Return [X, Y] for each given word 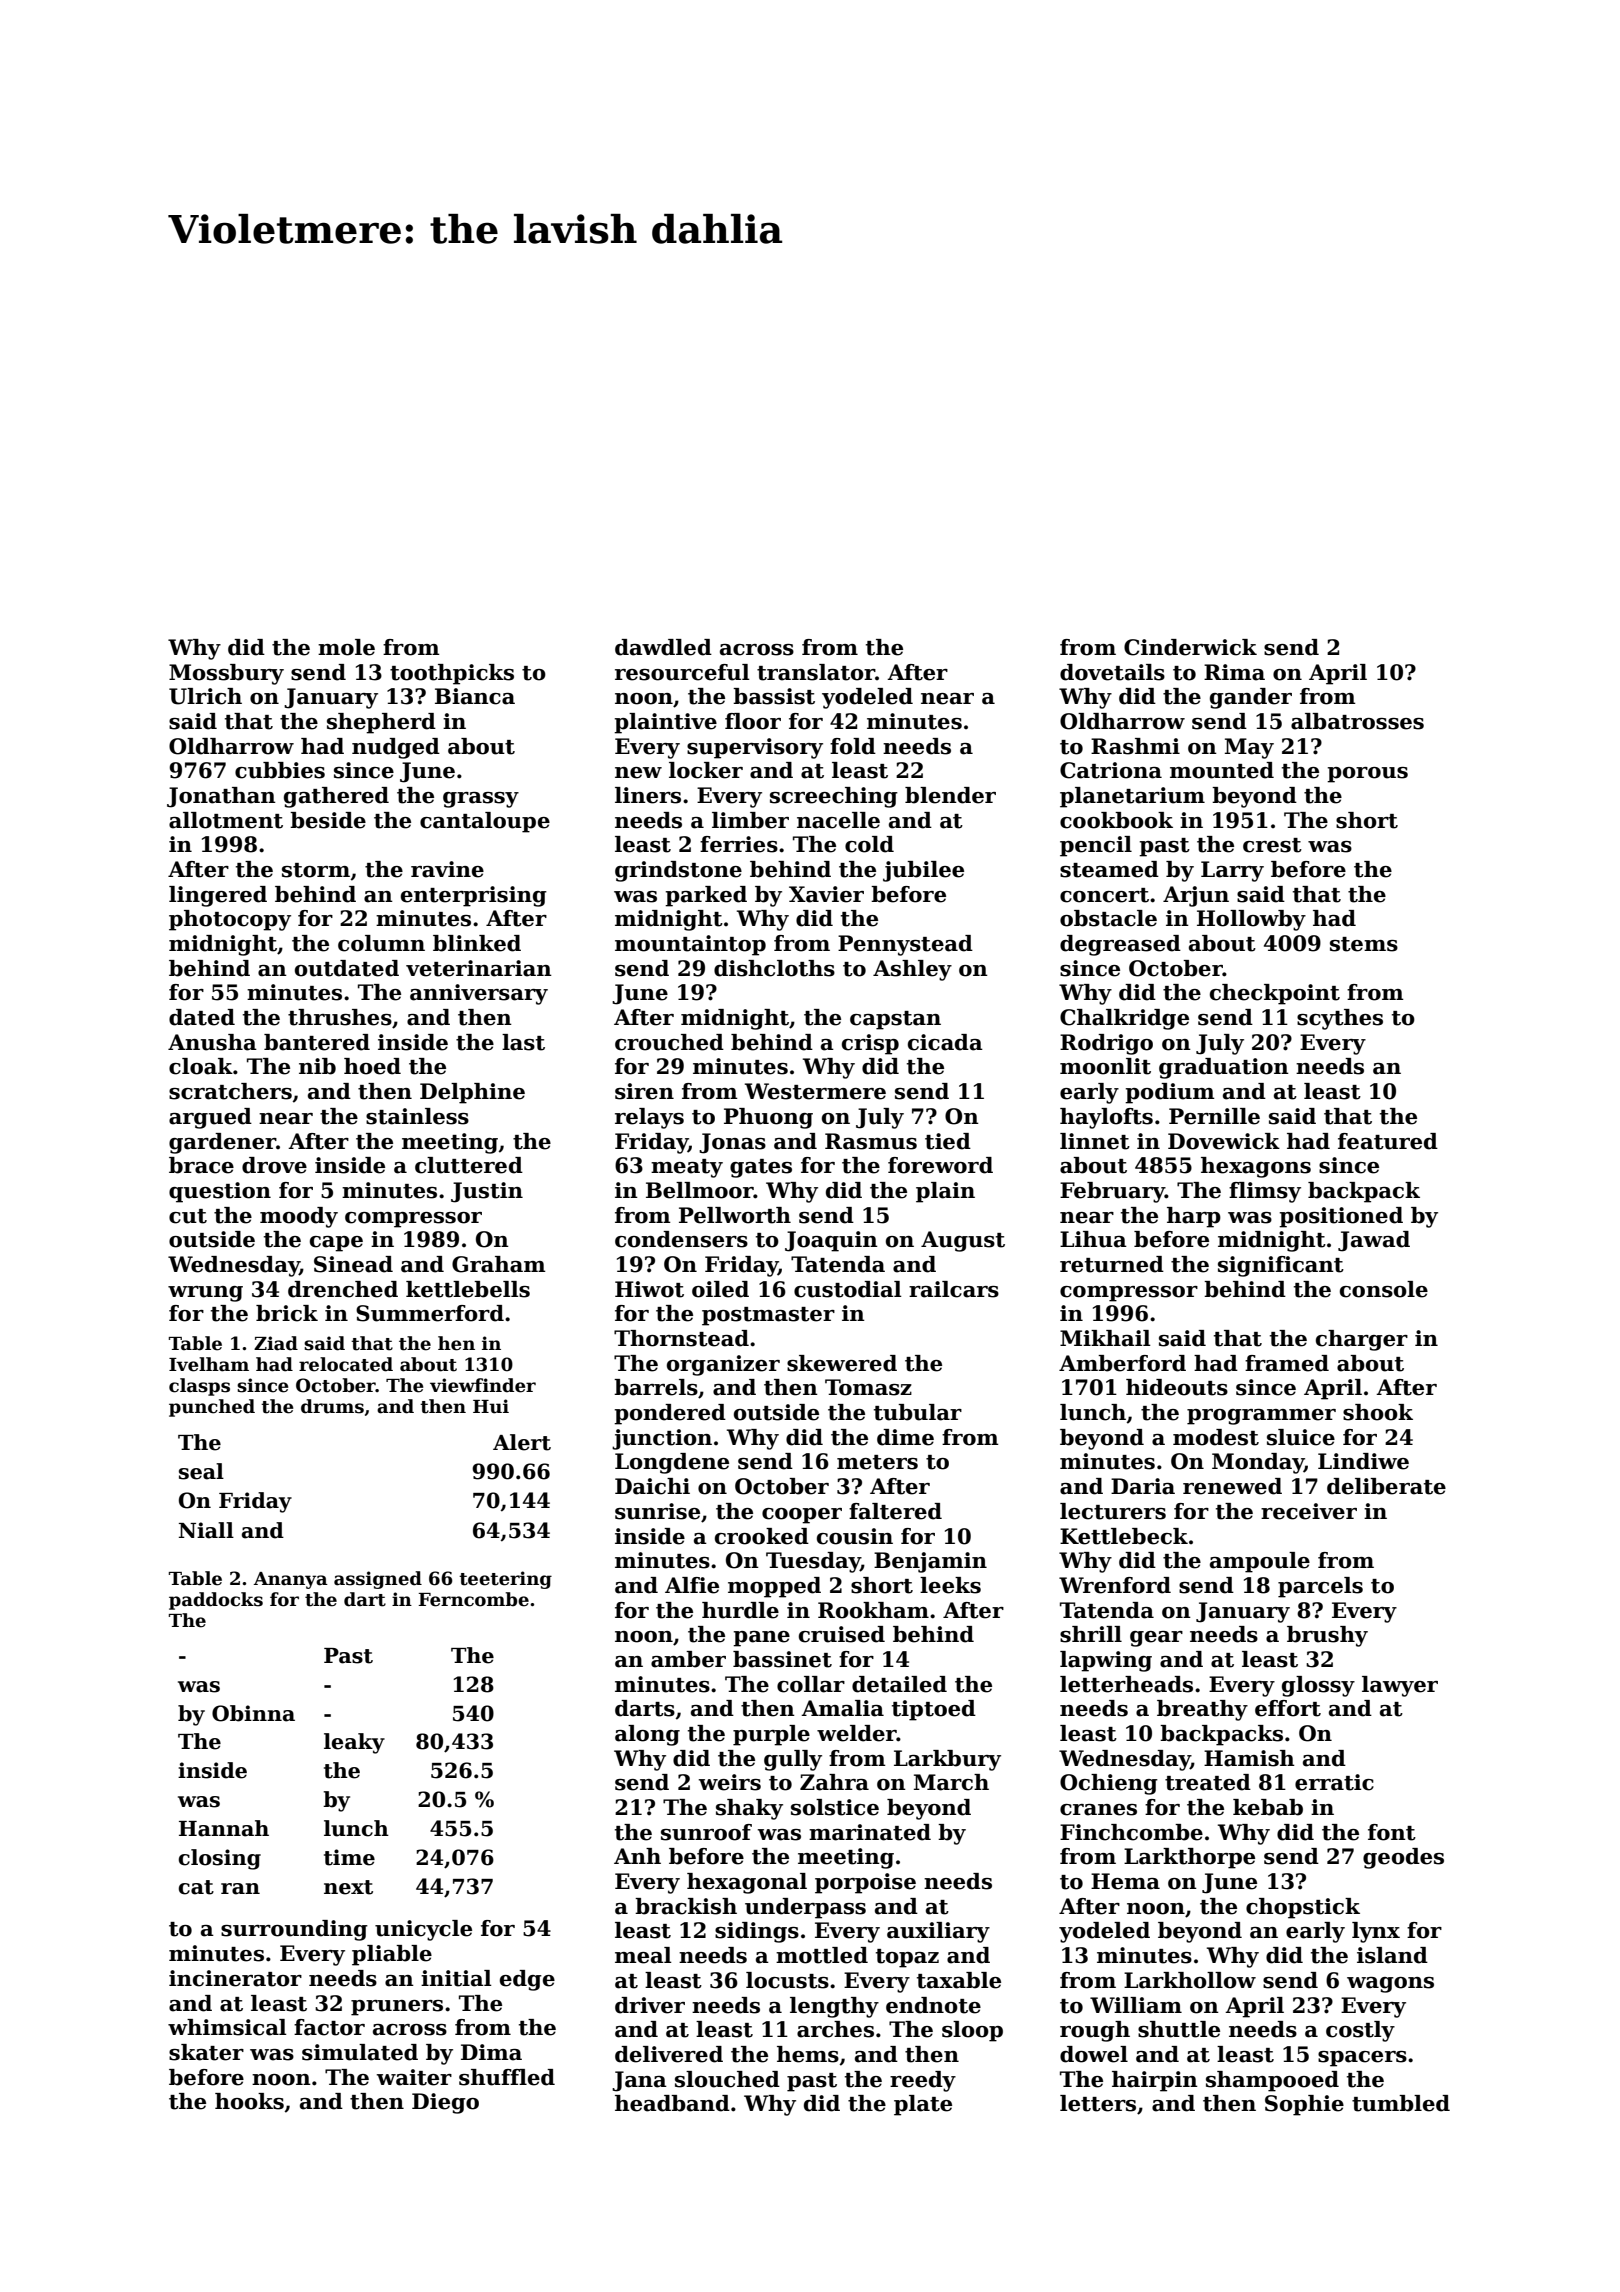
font [1392, 1832]
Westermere [815, 1091]
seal [201, 1471]
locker [706, 770]
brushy [1327, 1636]
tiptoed [934, 1710]
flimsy [1265, 1192]
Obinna [253, 1713]
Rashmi [1135, 746]
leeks [950, 1585]
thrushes [340, 1017]
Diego [445, 2103]
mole [346, 647]
